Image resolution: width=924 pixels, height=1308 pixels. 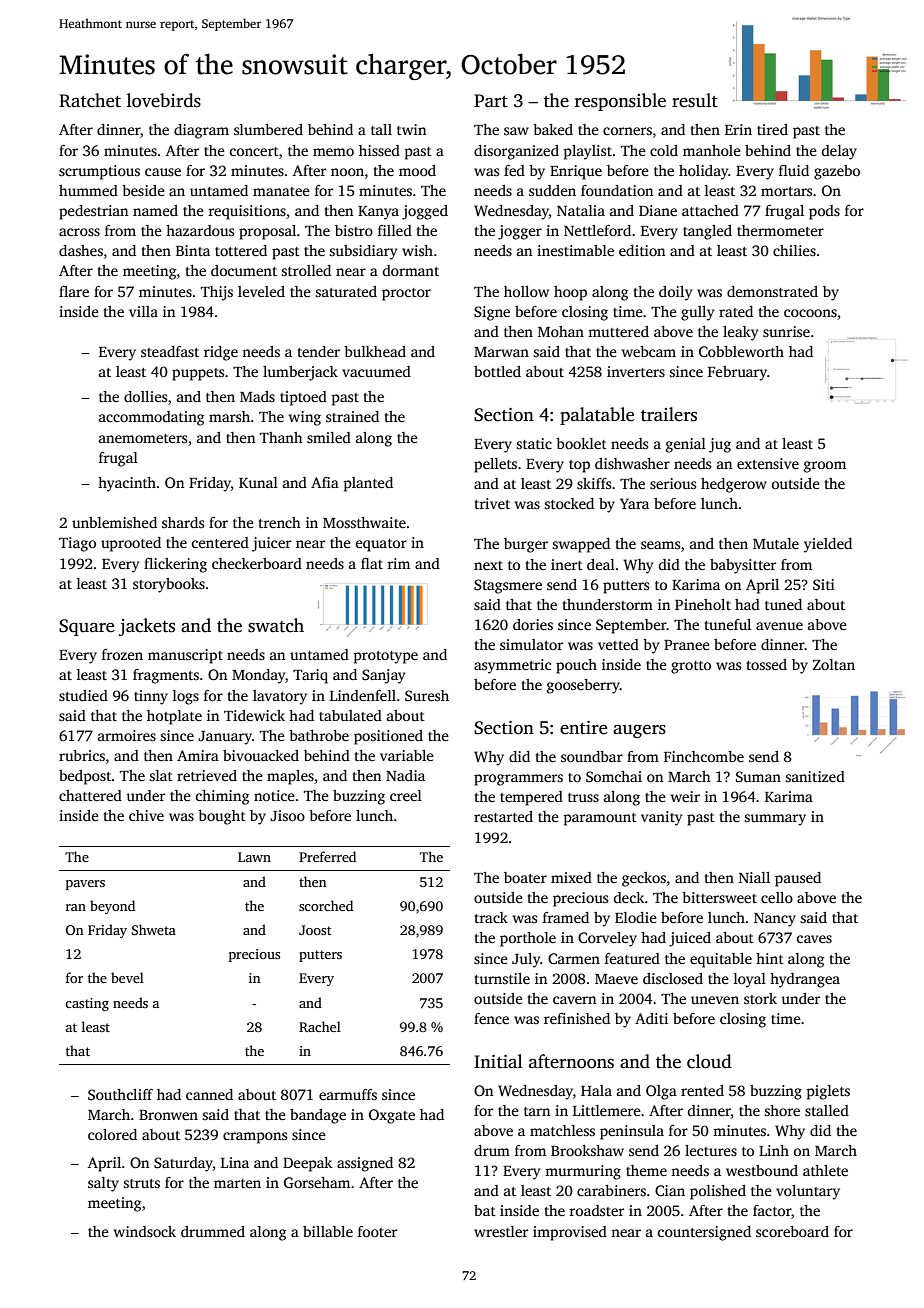 I want to click on Southcliff, so click(x=120, y=1094).
